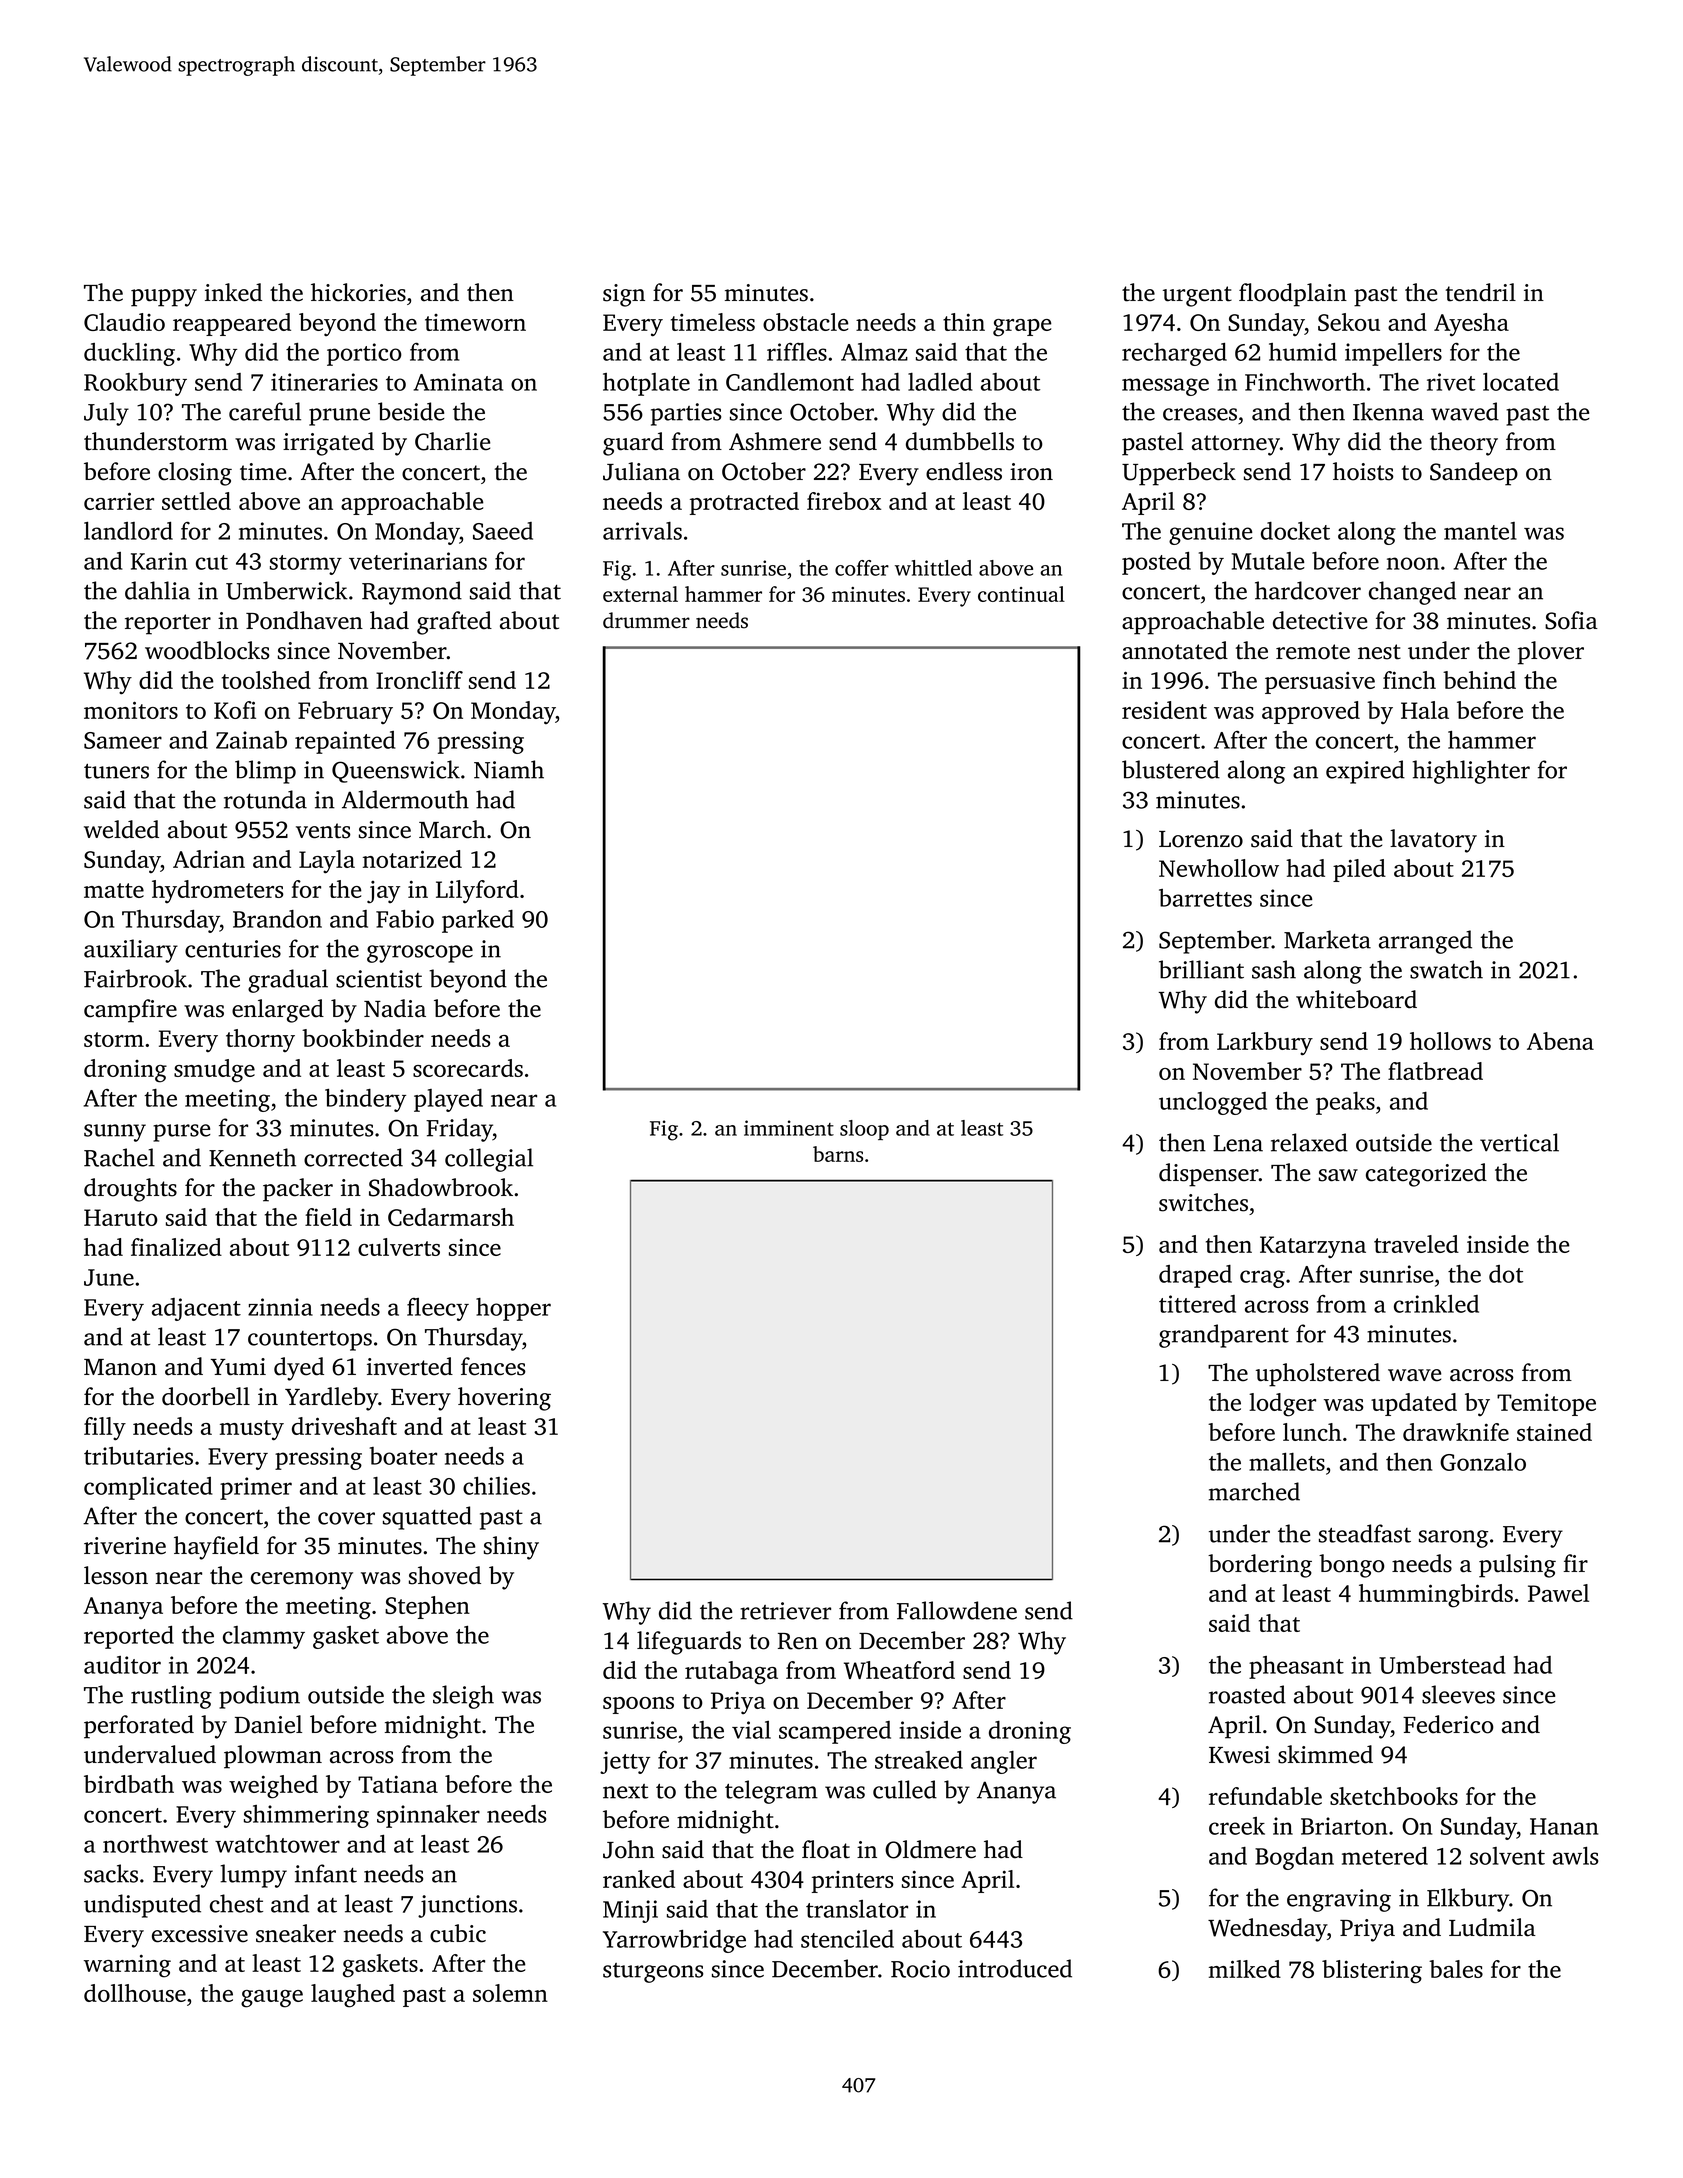  I want to click on warning, so click(127, 1966).
